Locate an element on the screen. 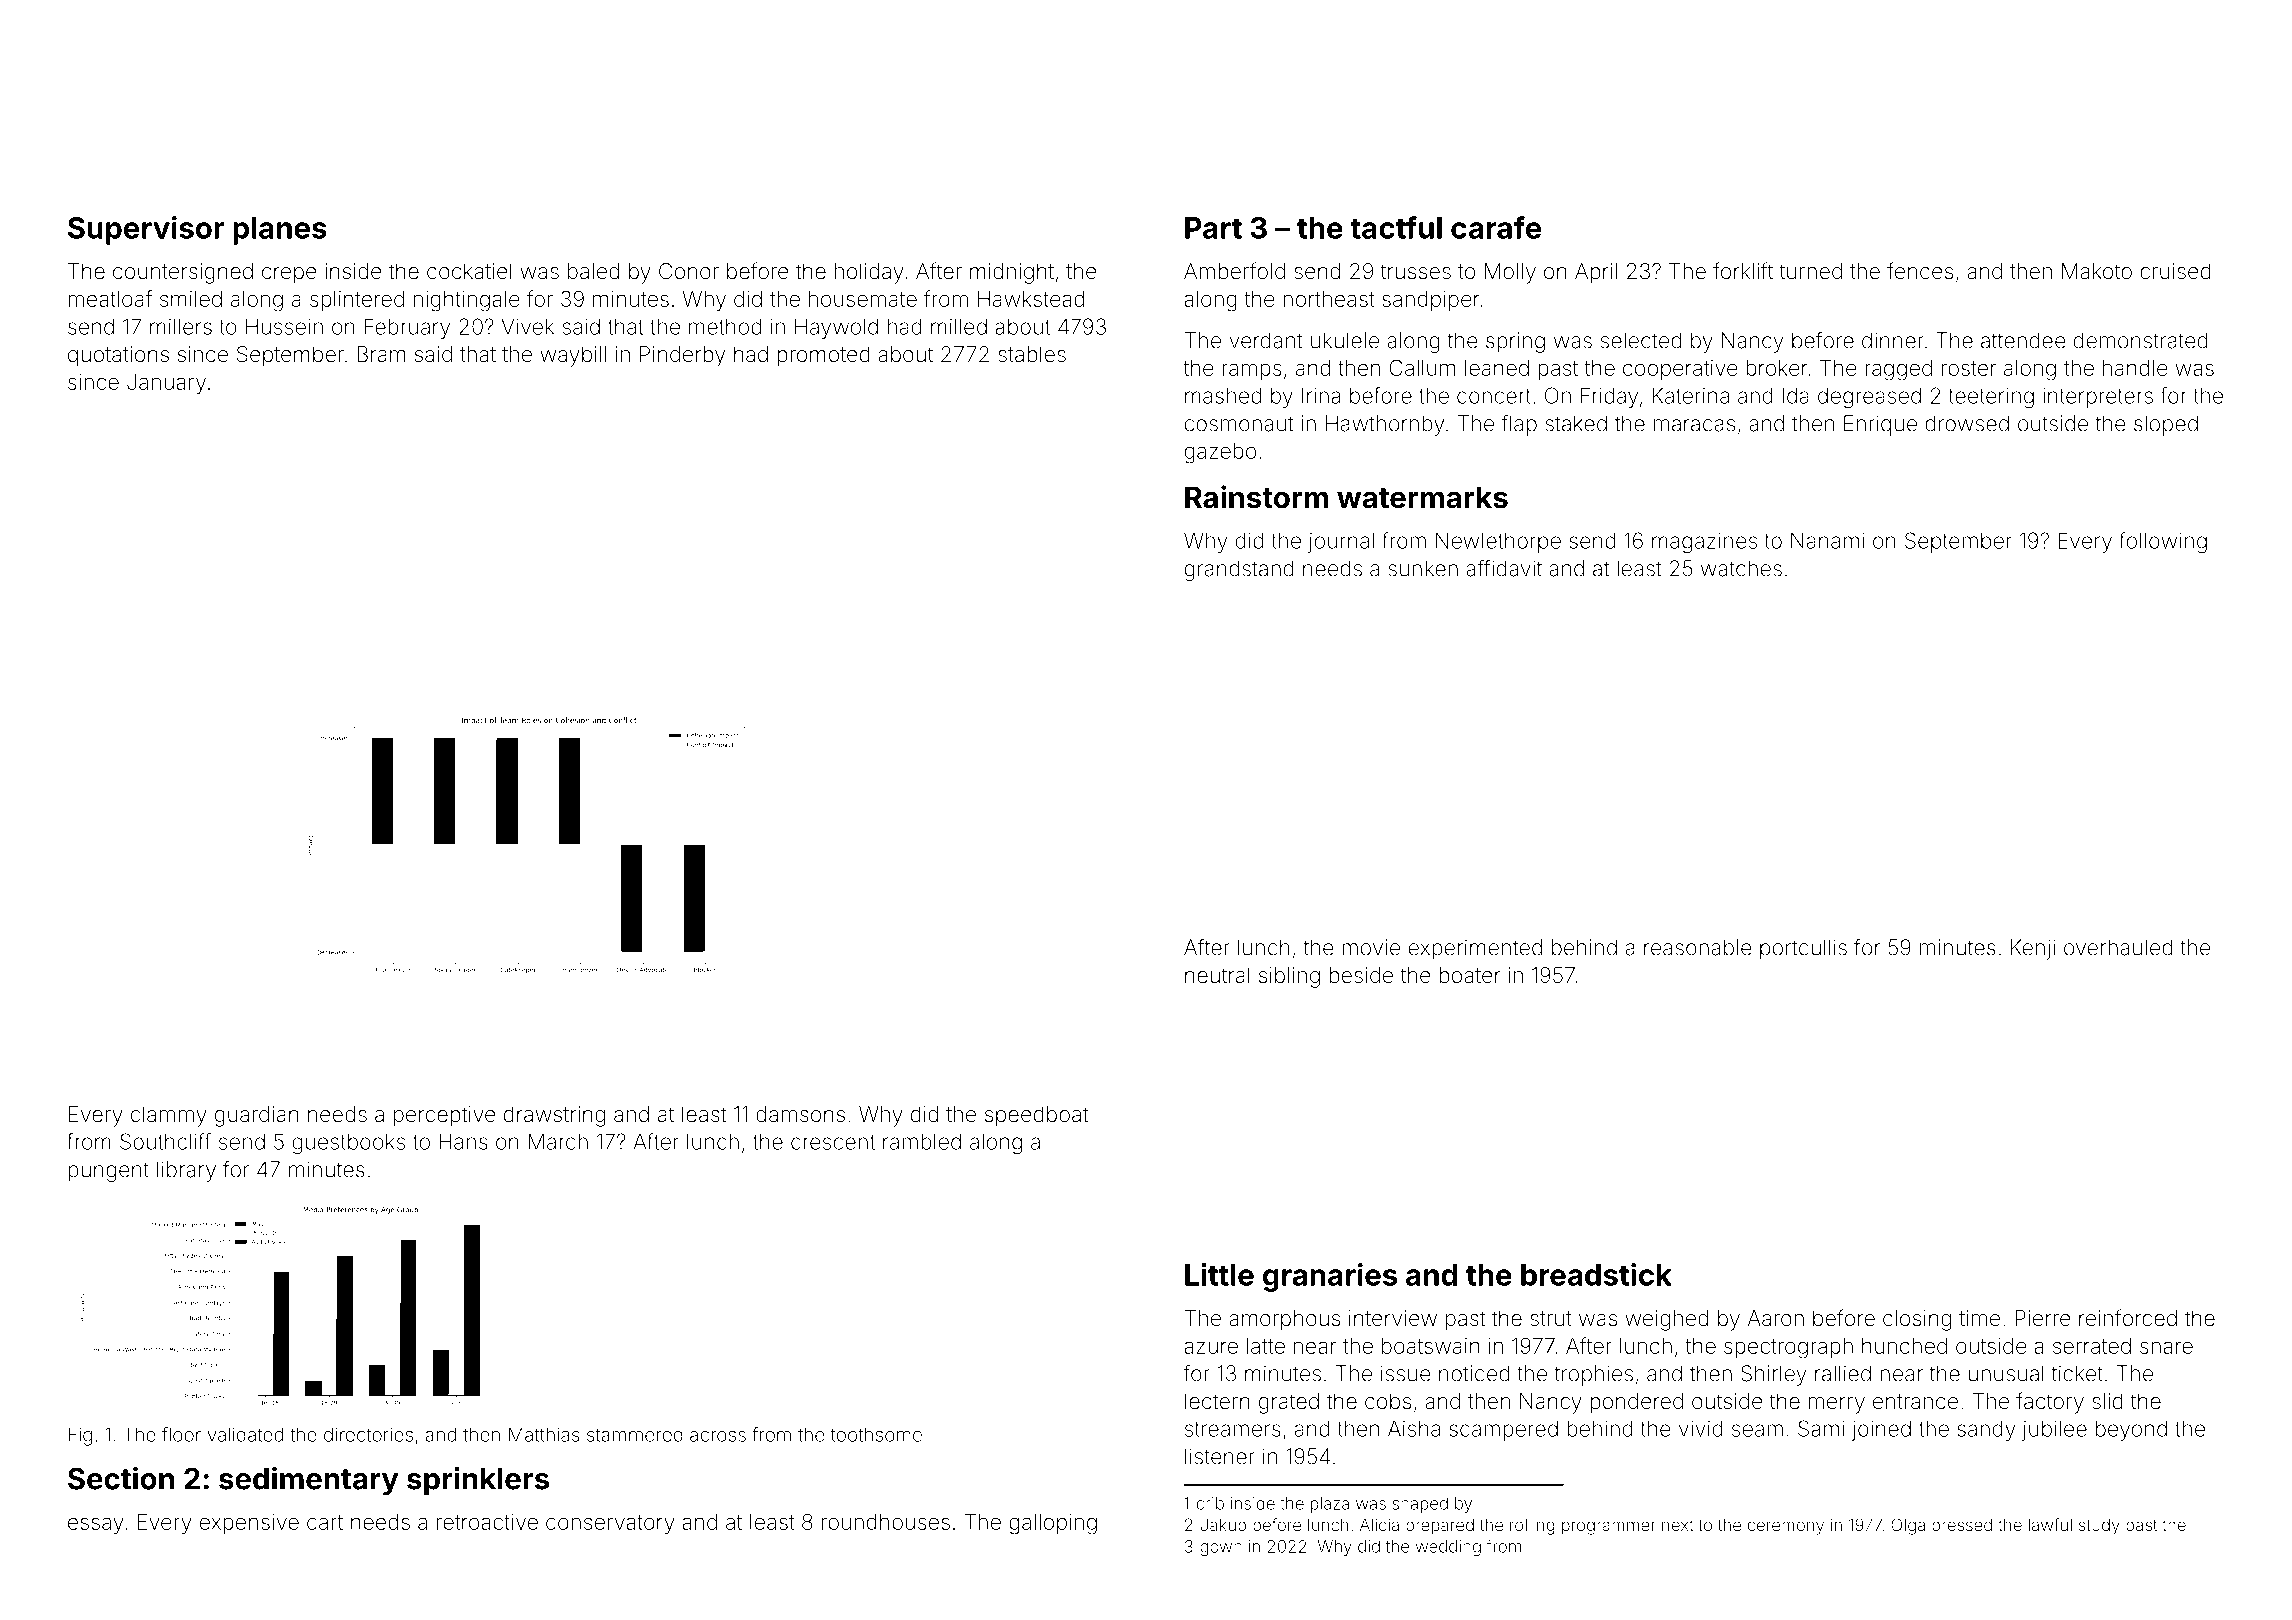  floor is located at coordinates (181, 1434).
